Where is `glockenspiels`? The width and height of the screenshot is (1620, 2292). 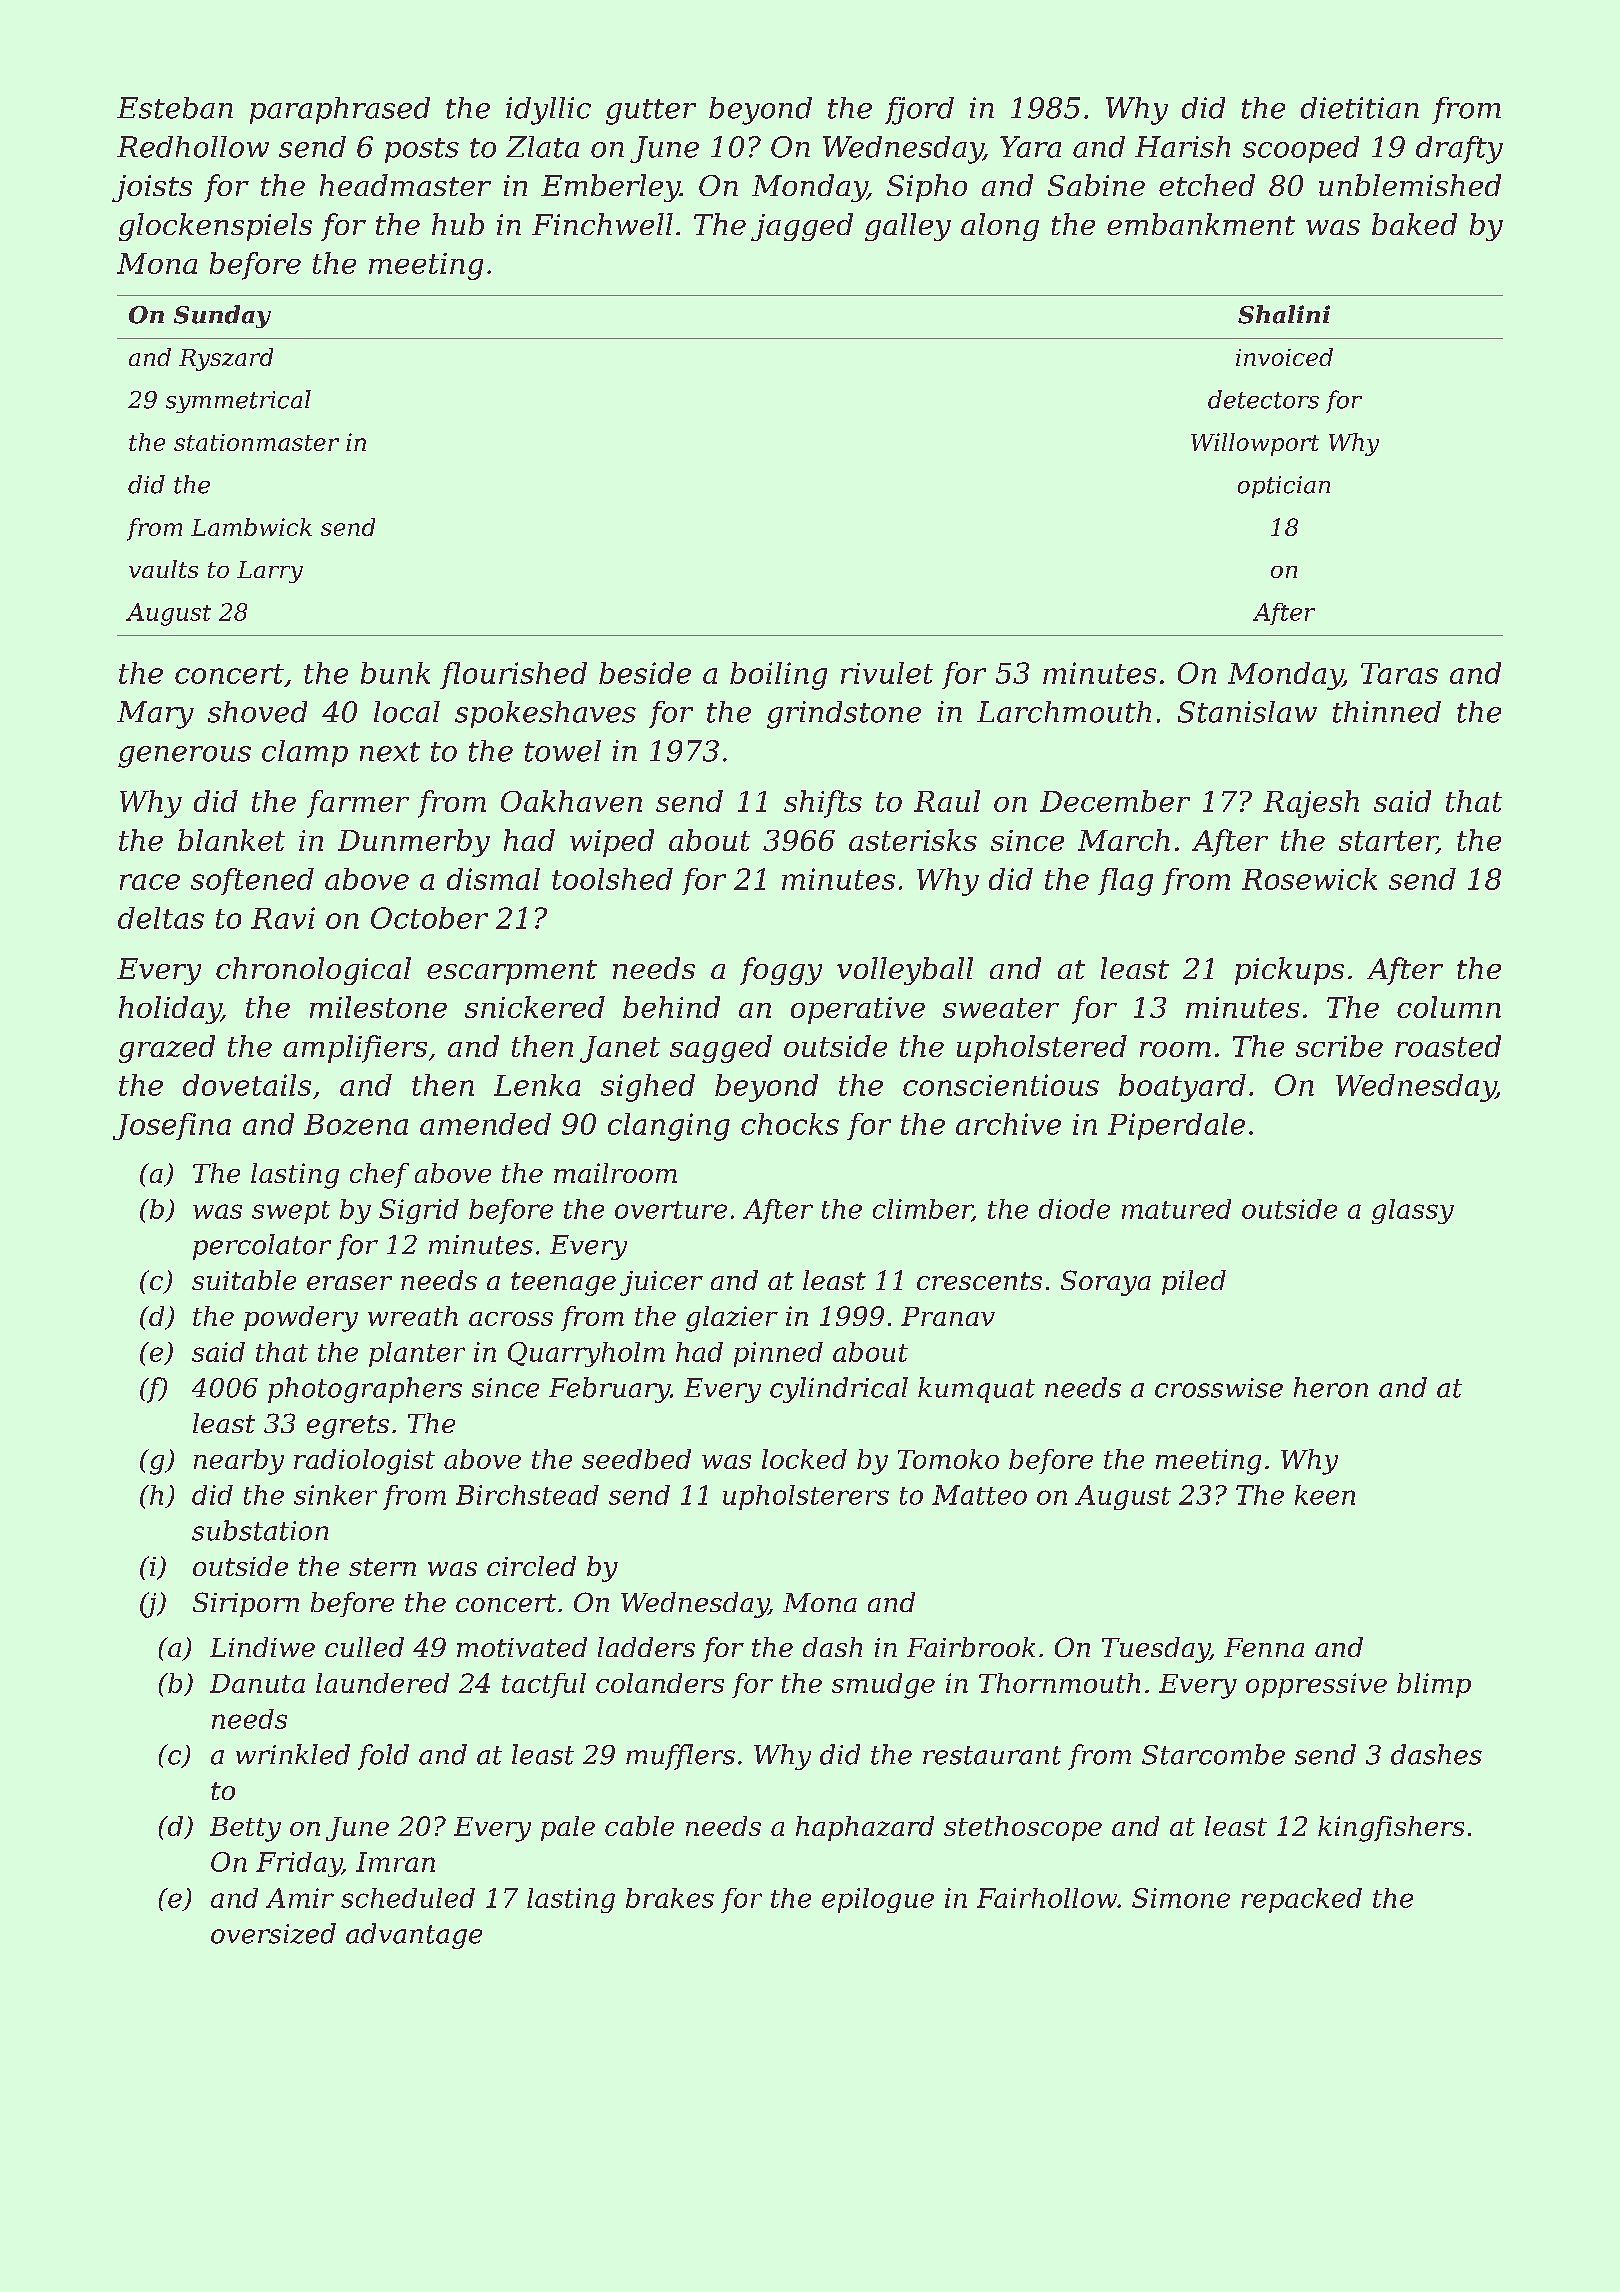 glockenspiels is located at coordinates (215, 227).
